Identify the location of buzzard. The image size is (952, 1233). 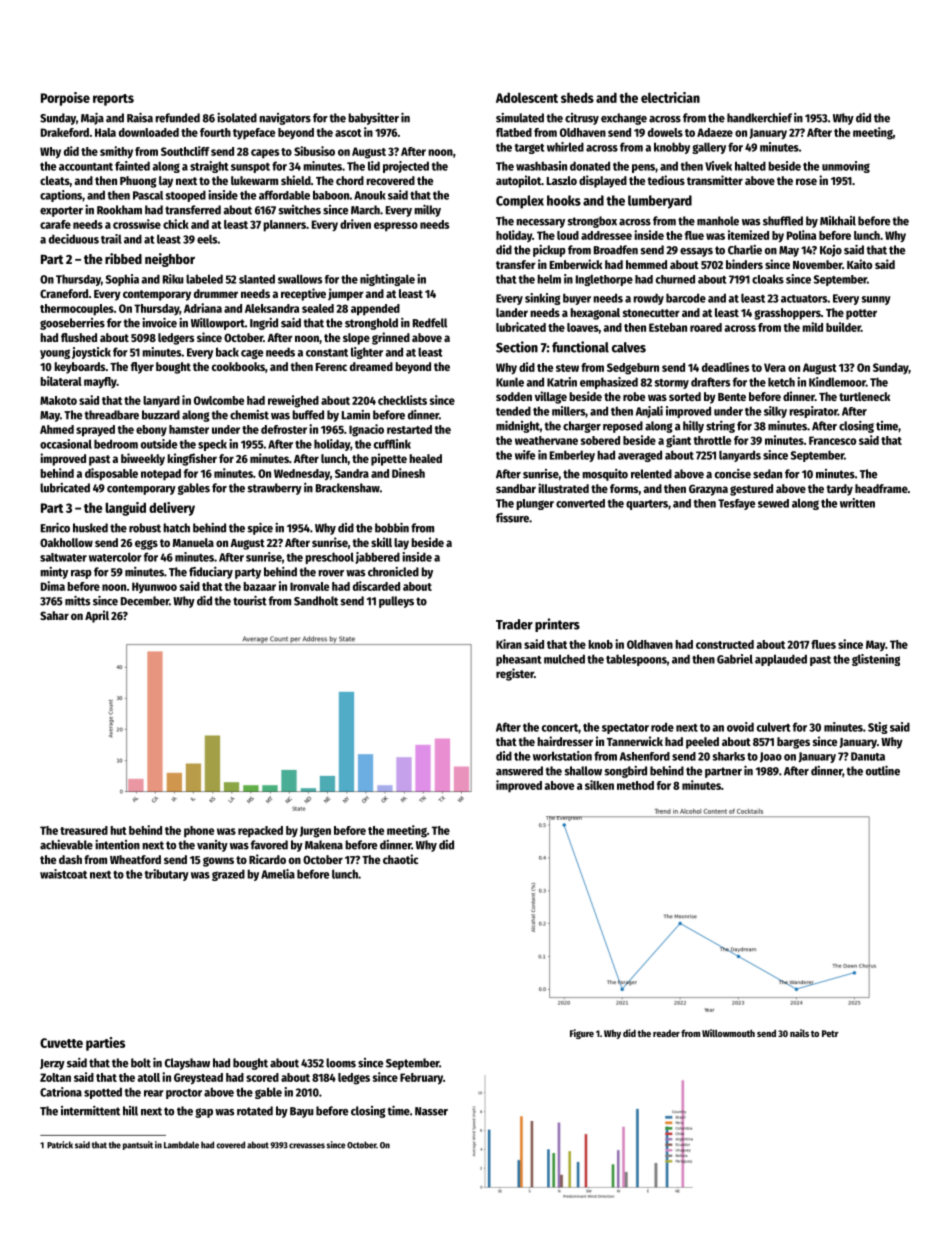
(161, 415).
